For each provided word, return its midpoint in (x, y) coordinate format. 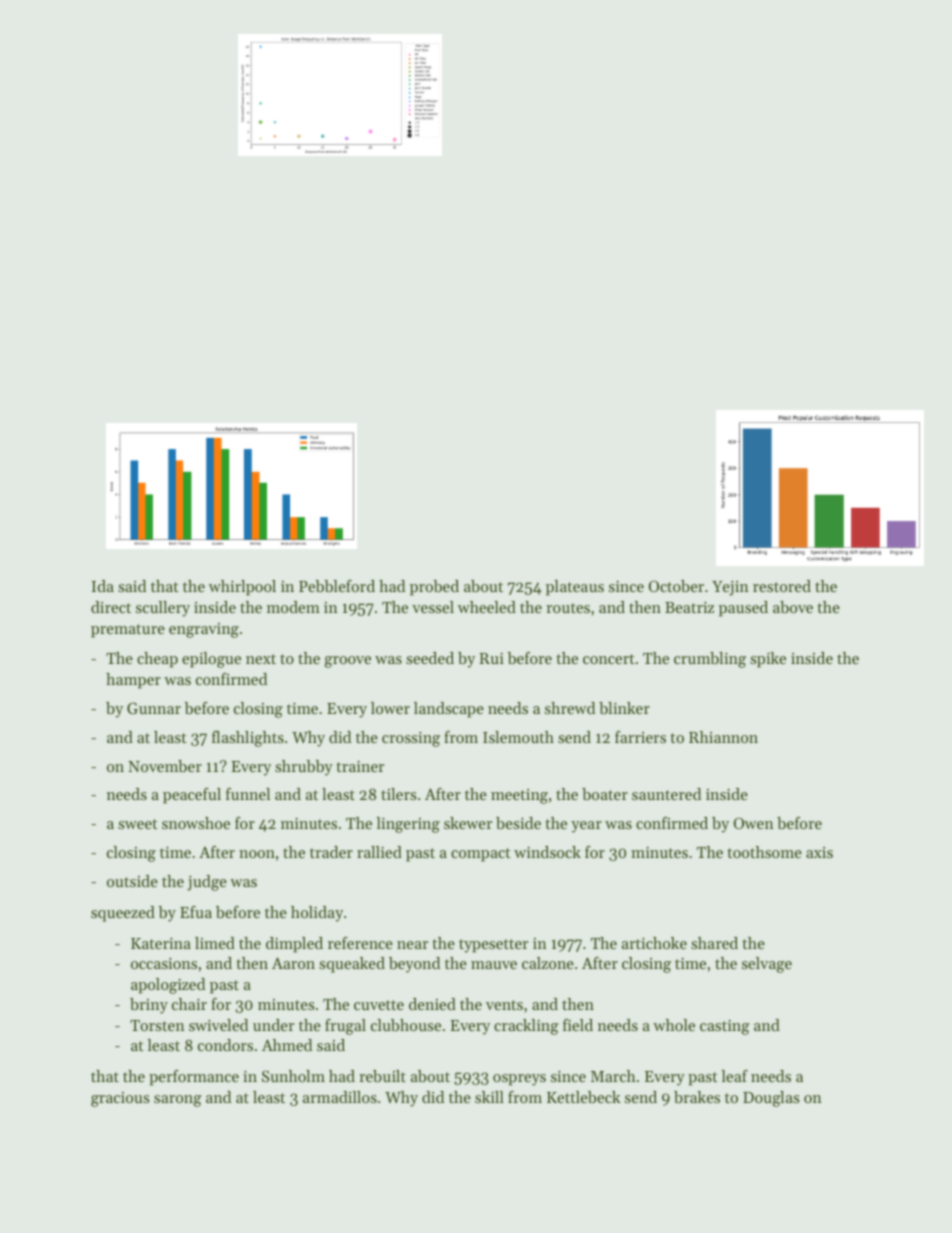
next (261, 659)
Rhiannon (723, 737)
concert (609, 659)
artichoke (654, 943)
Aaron (293, 963)
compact (481, 855)
